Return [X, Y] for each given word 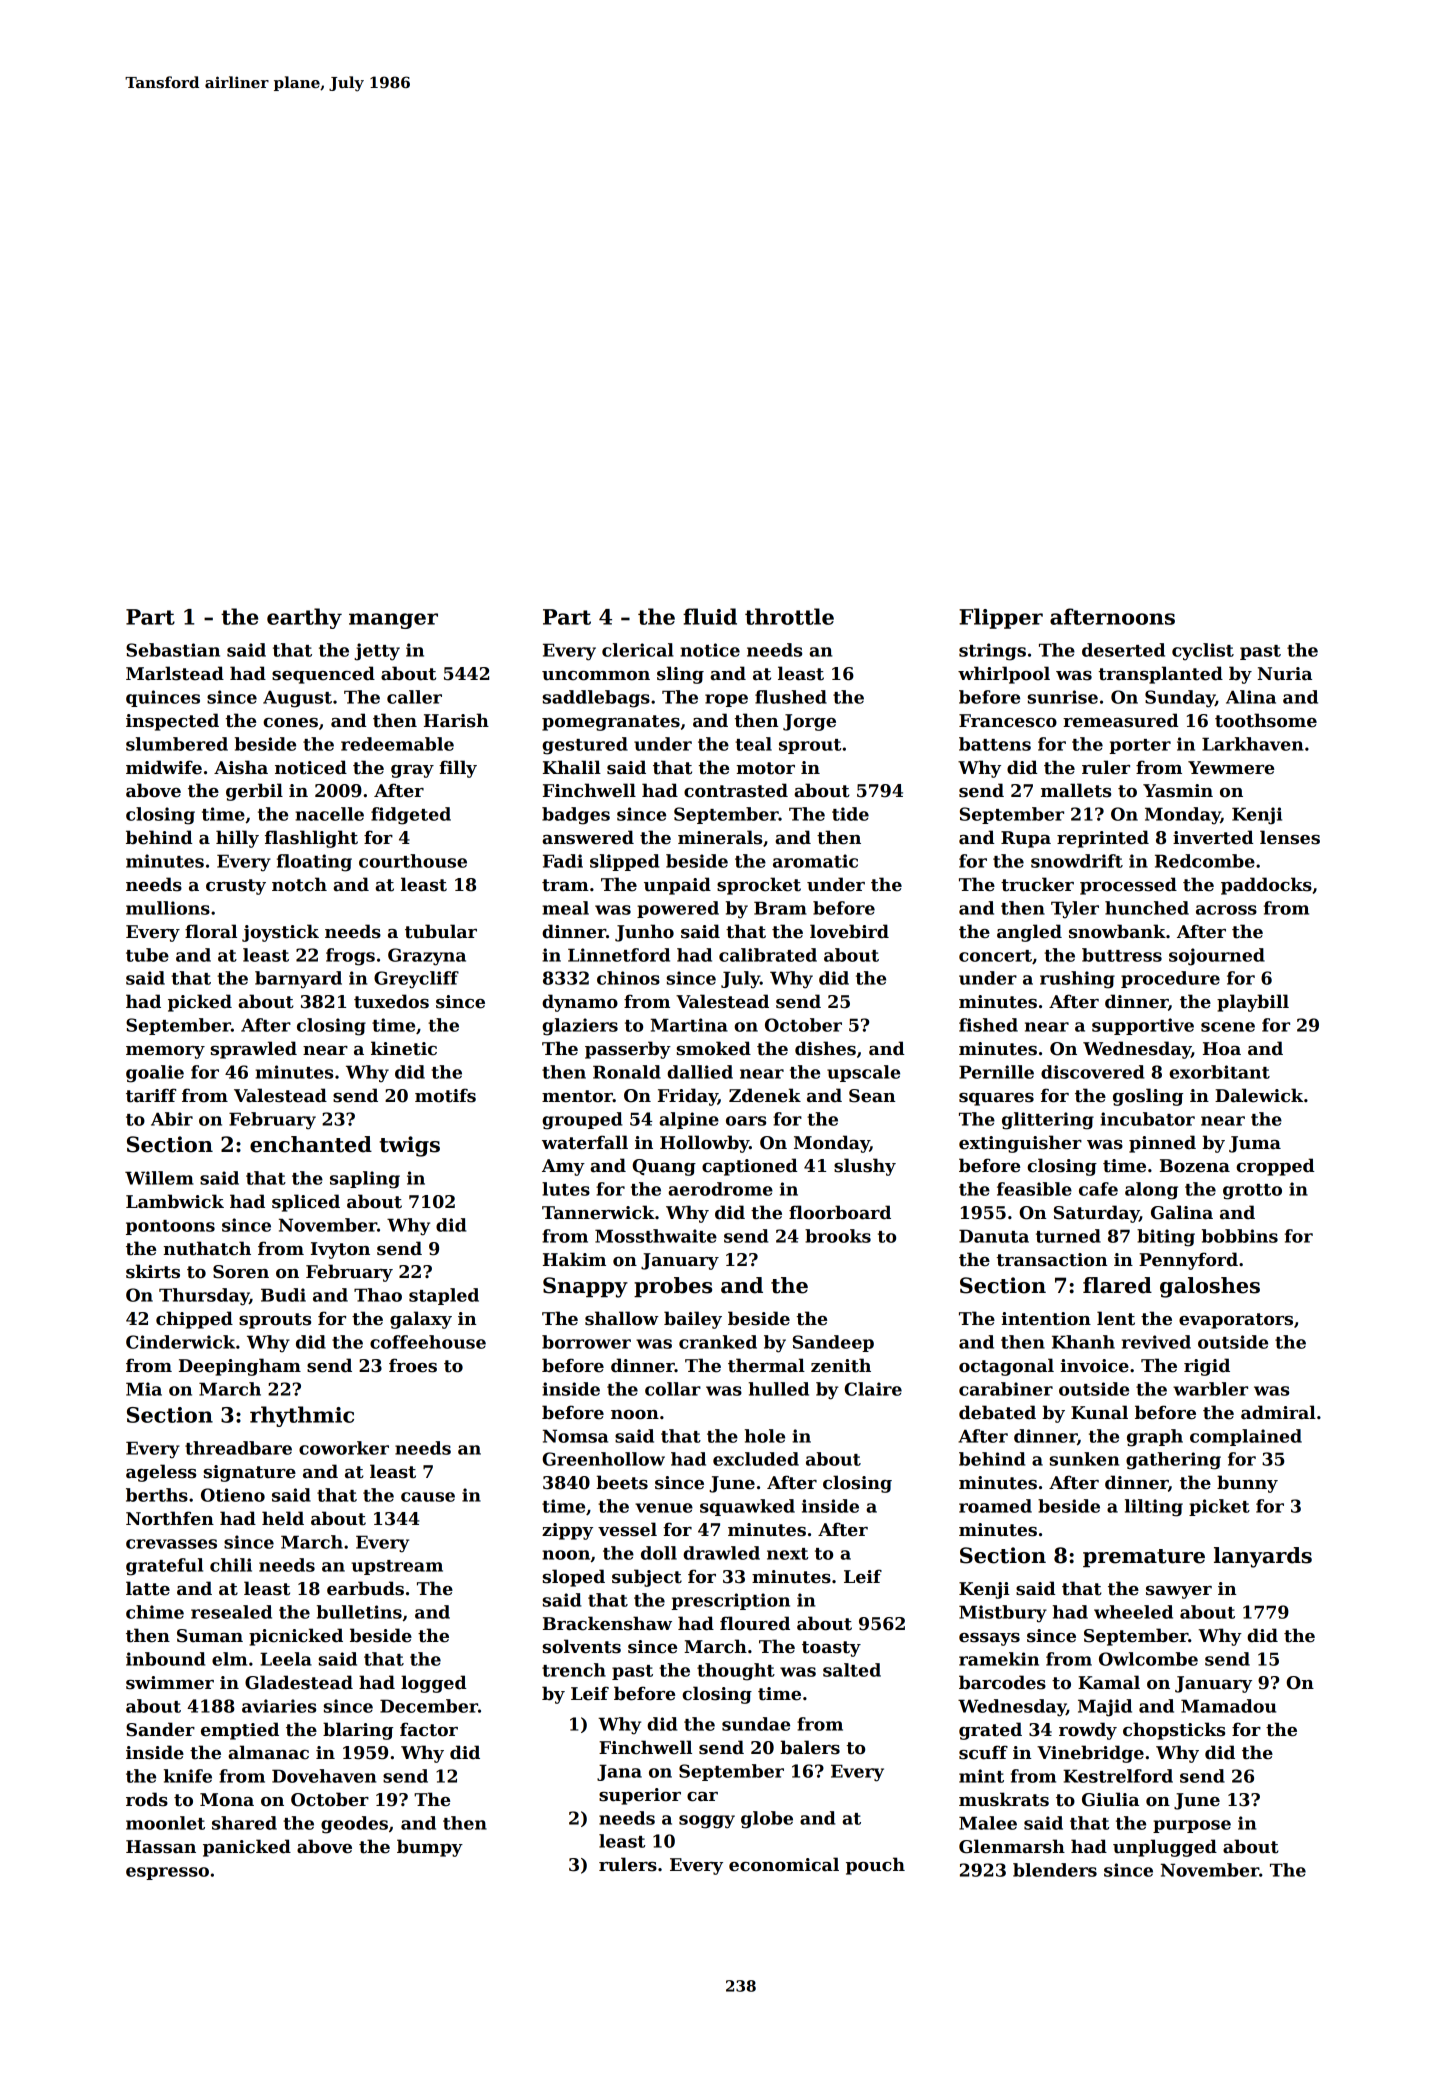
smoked [713, 1048]
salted [852, 1670]
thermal [766, 1365]
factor [429, 1729]
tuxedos [391, 1001]
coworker [344, 1448]
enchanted [311, 1144]
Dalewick [1259, 1095]
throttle [789, 616]
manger [393, 621]
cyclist [1203, 652]
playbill [1253, 1003]
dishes [825, 1048]
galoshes [1210, 1287]
